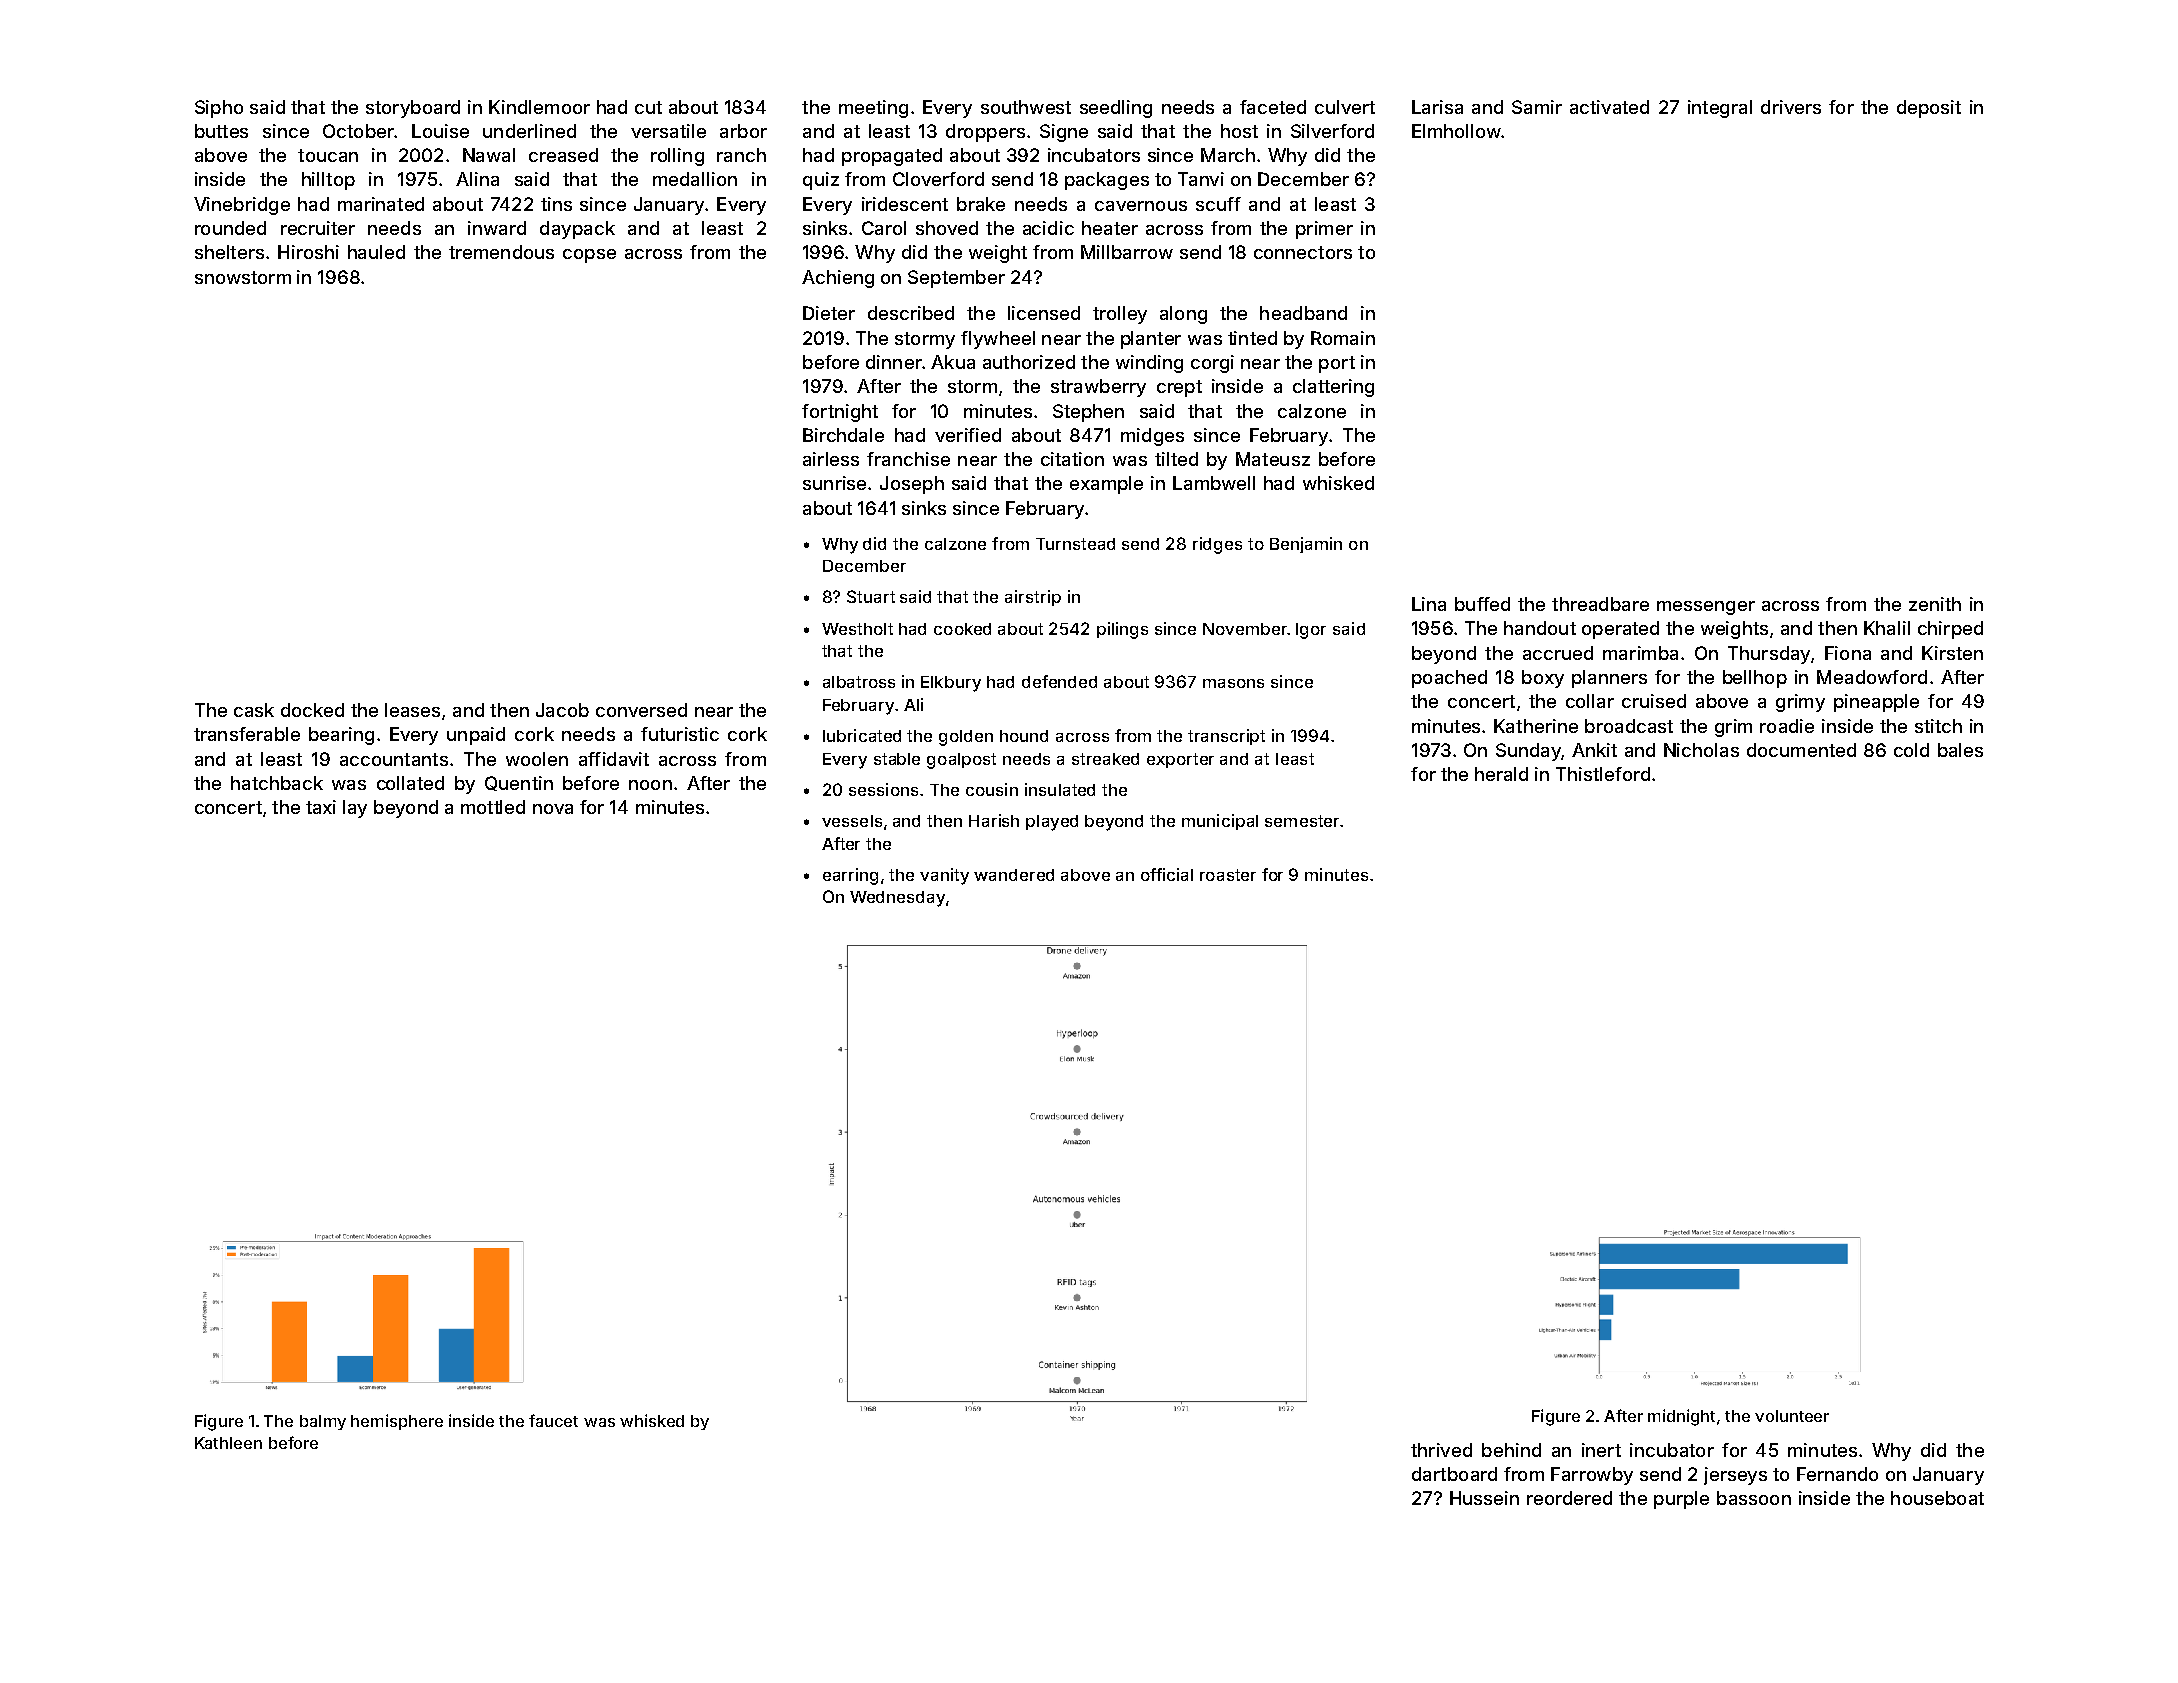  I want to click on iridescent, so click(905, 204).
